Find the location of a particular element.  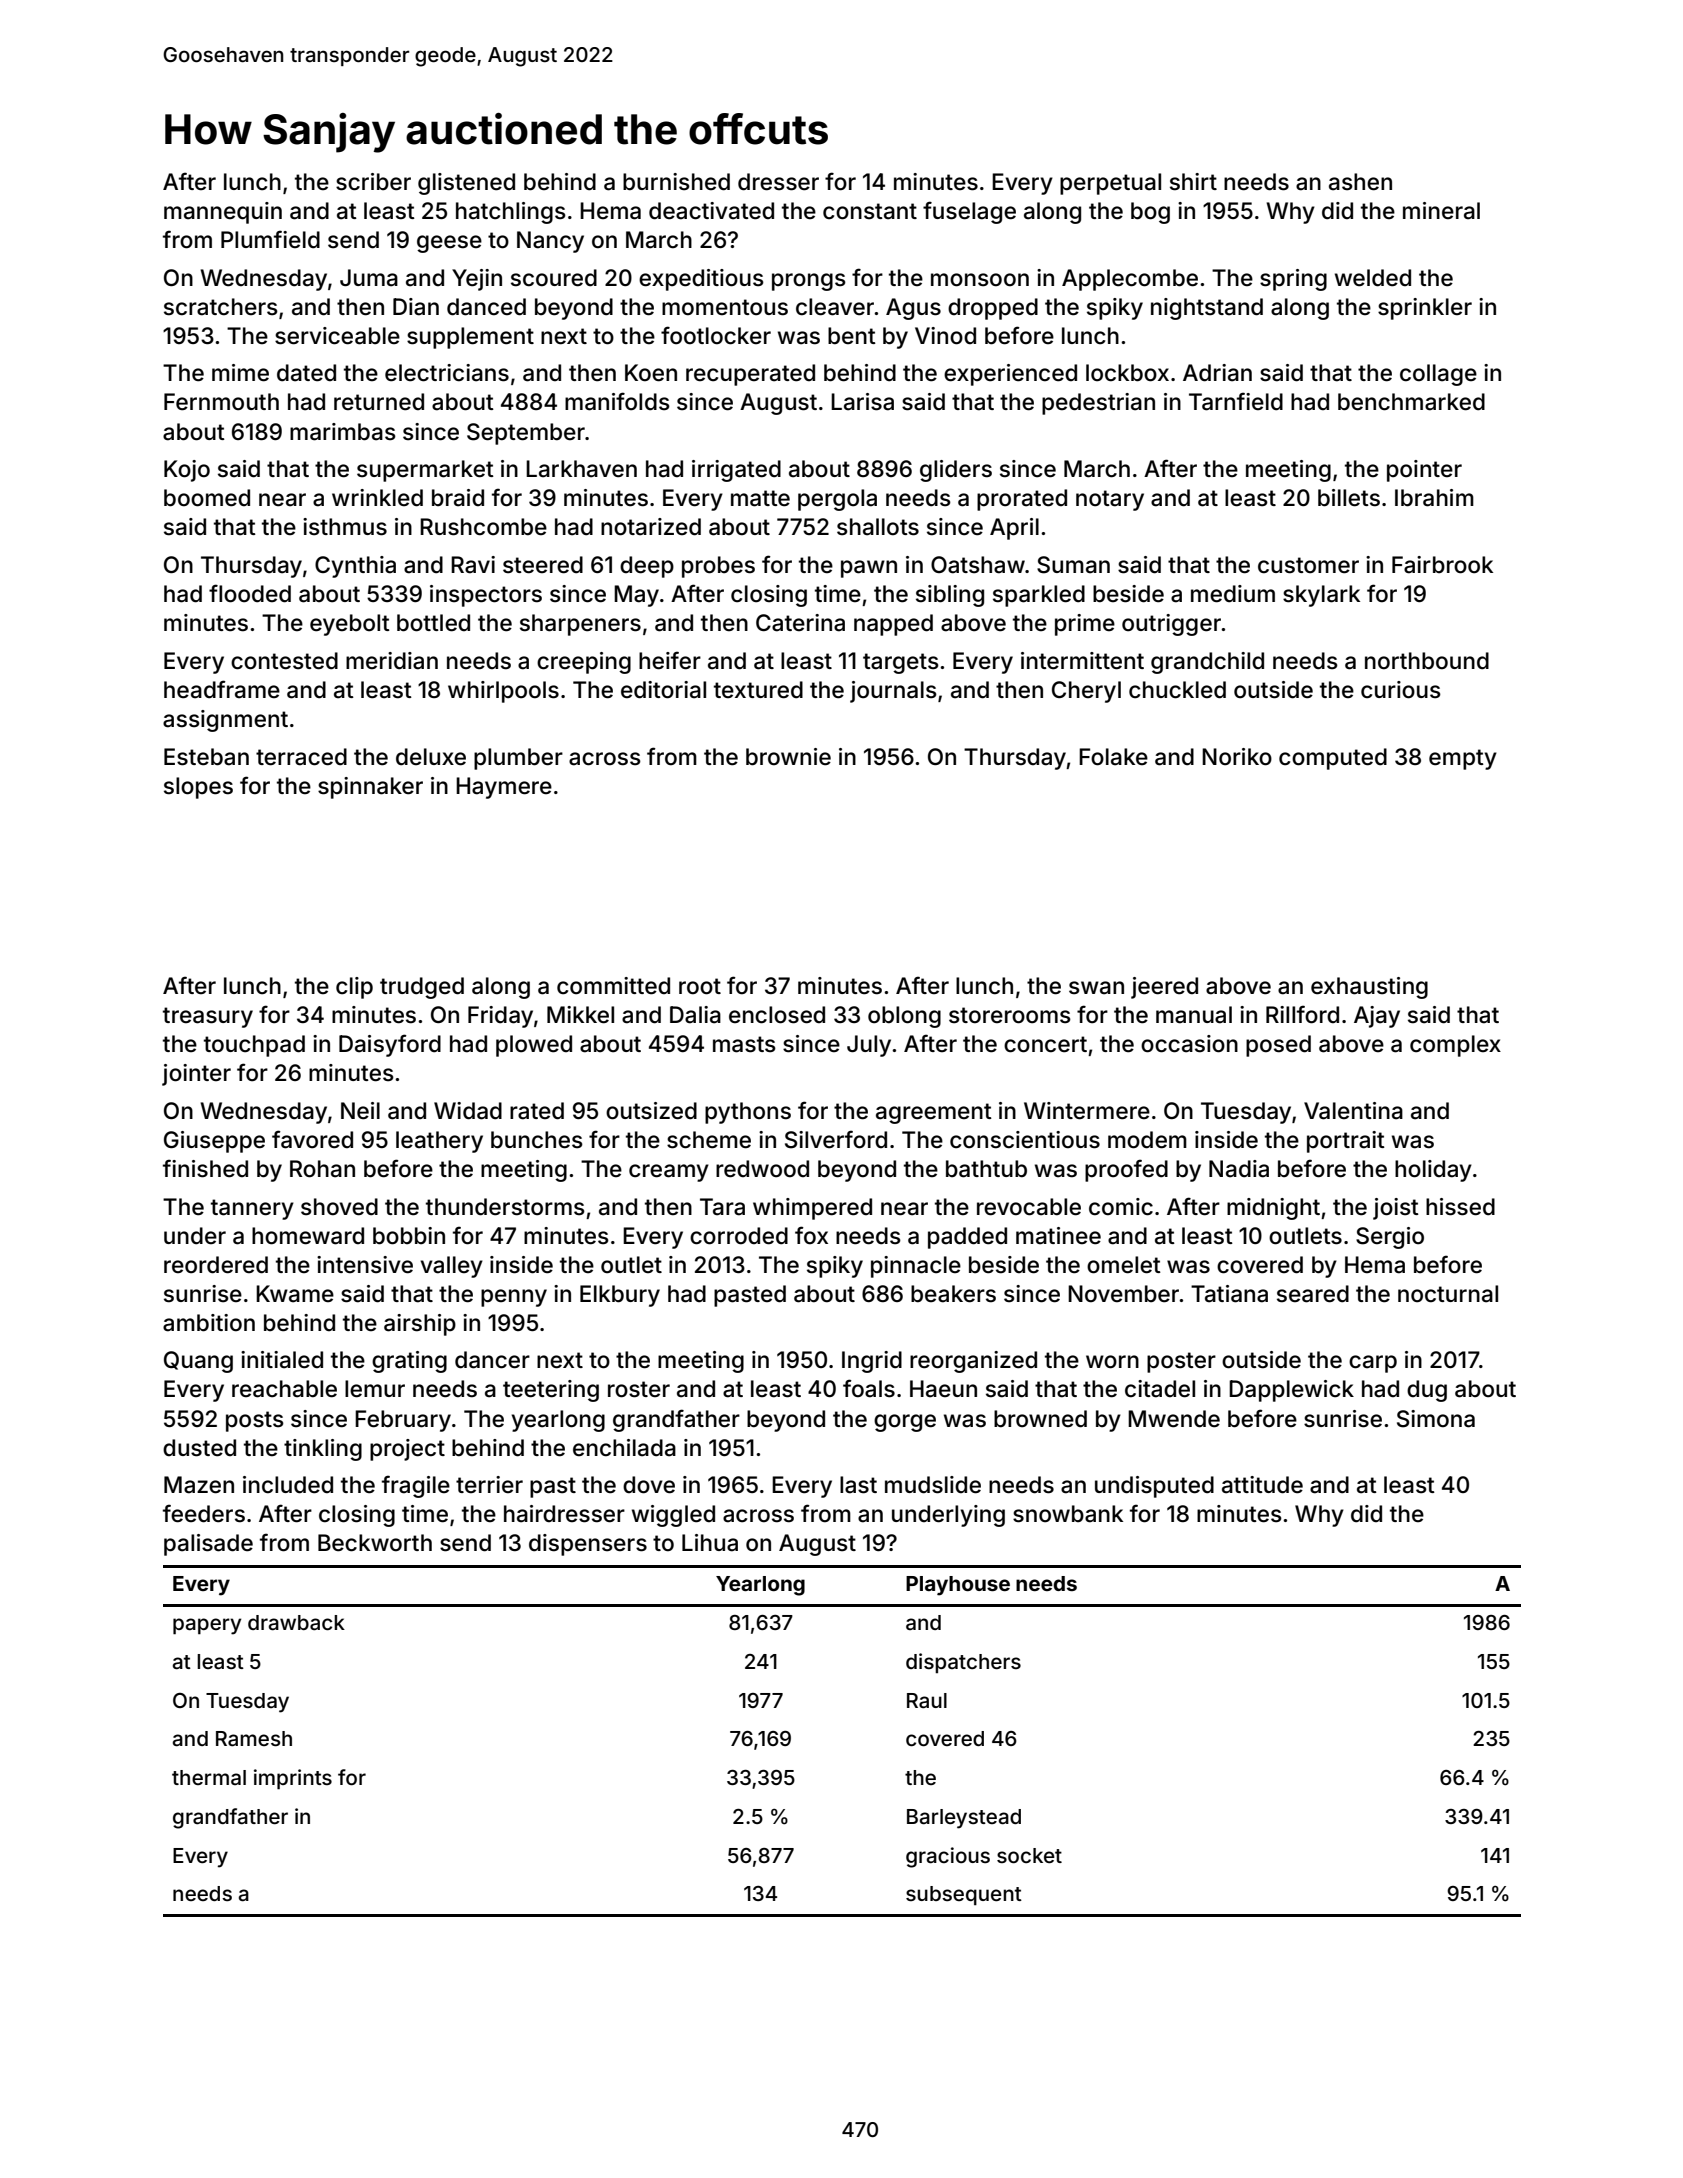

leathery is located at coordinates (439, 1142).
